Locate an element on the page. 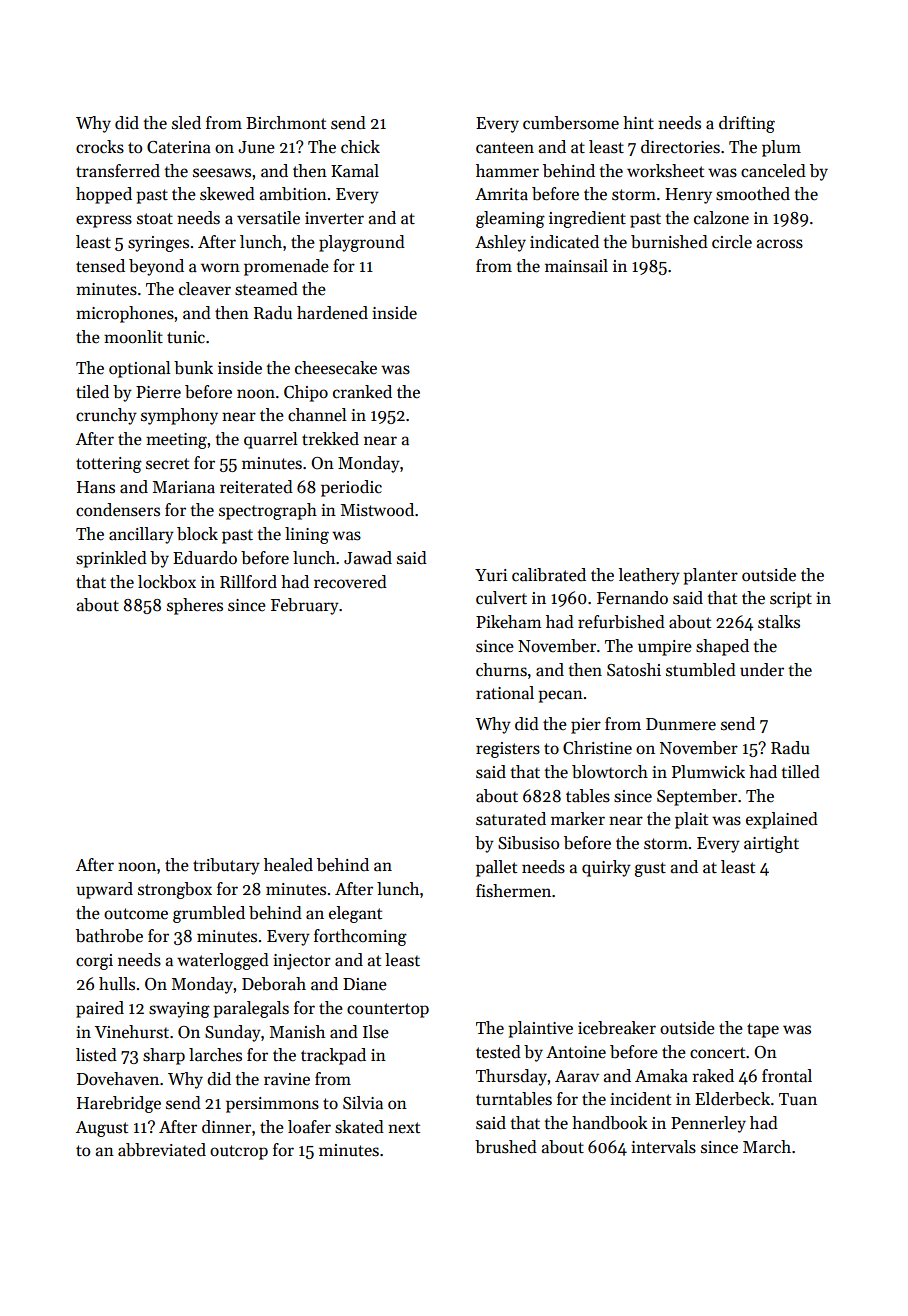  calibrated is located at coordinates (549, 575).
